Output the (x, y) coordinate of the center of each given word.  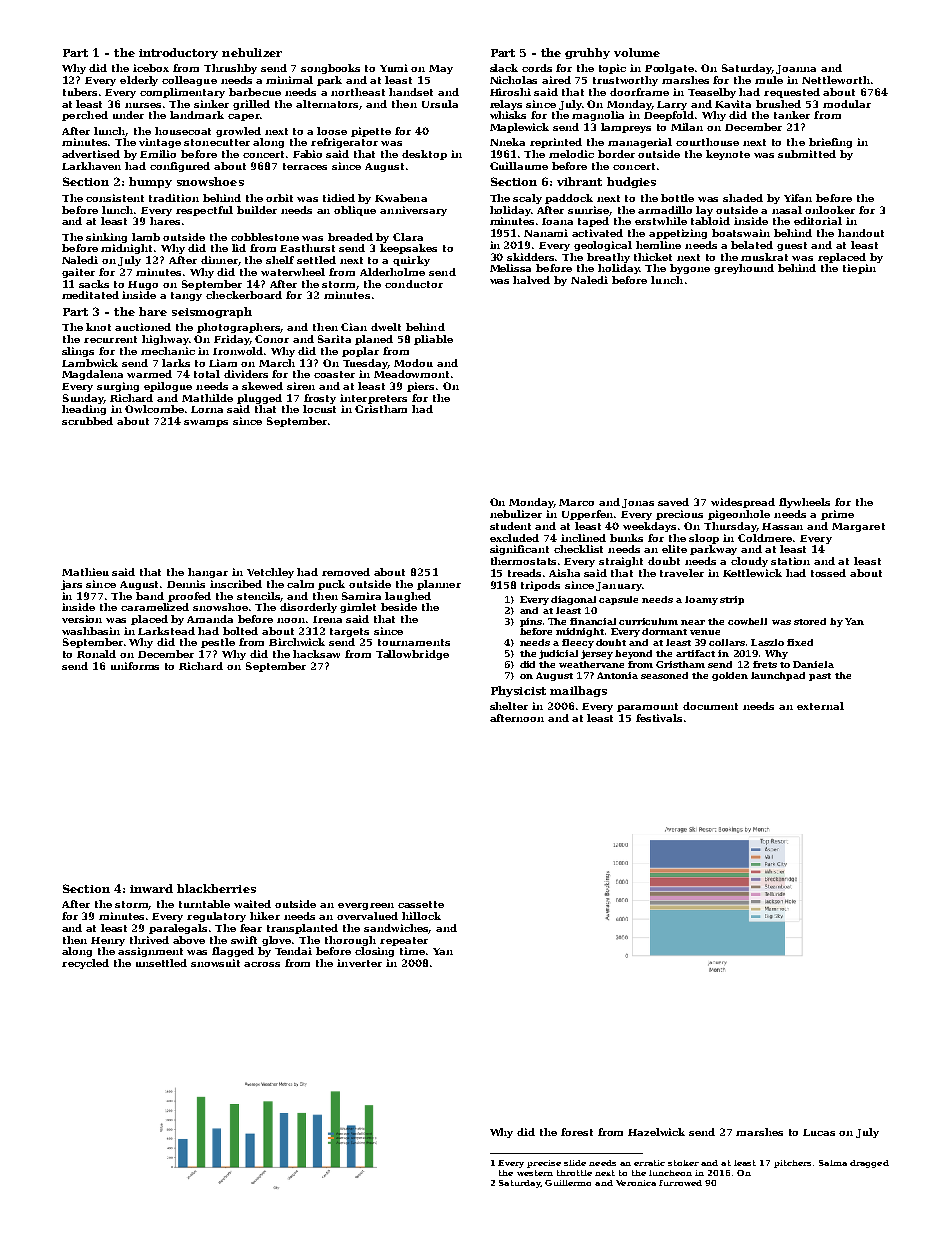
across (262, 964)
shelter (509, 706)
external (820, 706)
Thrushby (230, 69)
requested (792, 93)
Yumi (394, 68)
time (412, 951)
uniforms (135, 666)
